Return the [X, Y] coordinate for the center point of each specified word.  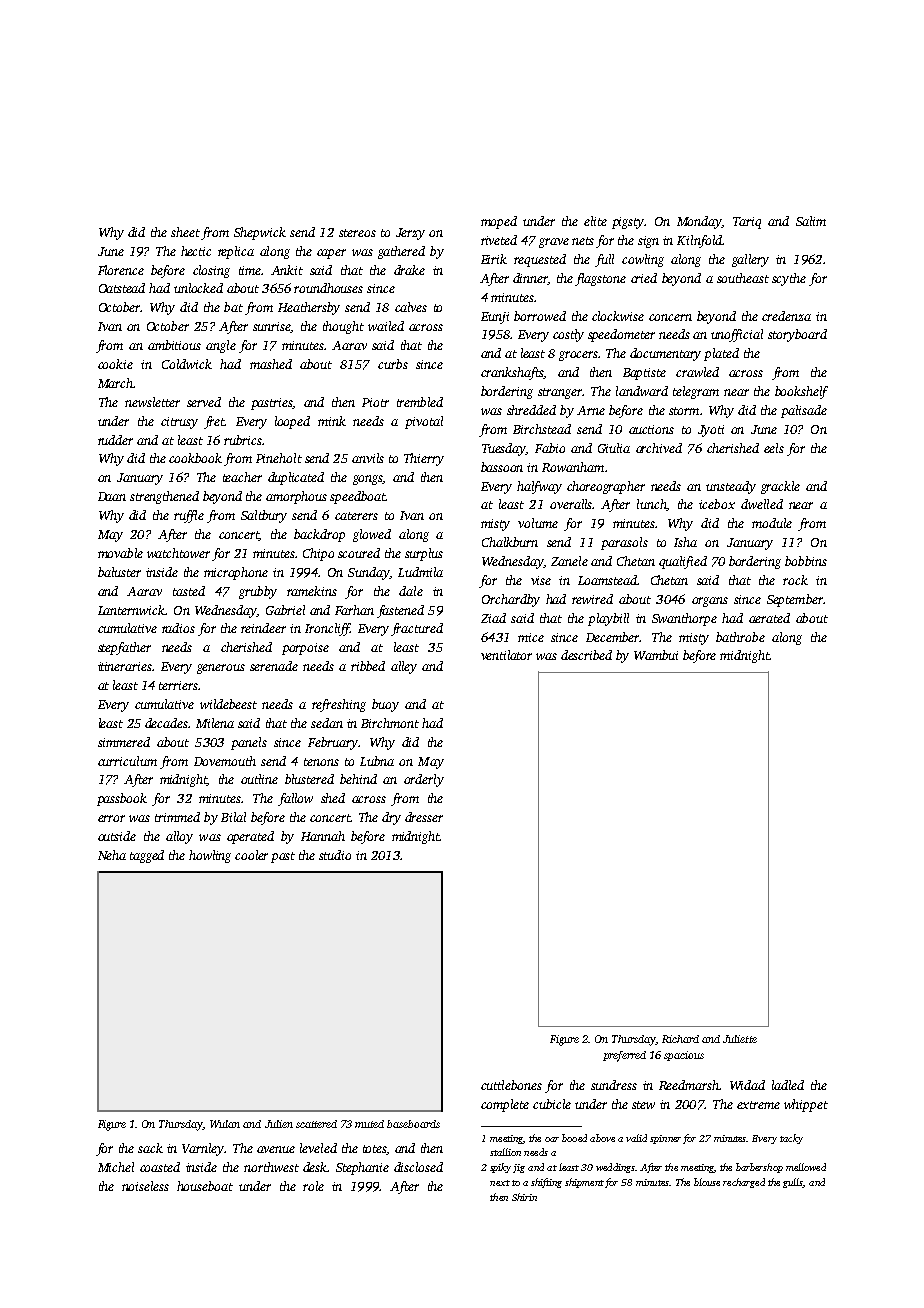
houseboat [205, 1186]
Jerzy [410, 234]
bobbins [806, 561]
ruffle [189, 516]
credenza [786, 316]
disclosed [418, 1167]
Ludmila [420, 572]
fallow [295, 799]
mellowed [806, 1167]
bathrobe [740, 637]
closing [211, 271]
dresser [424, 817]
